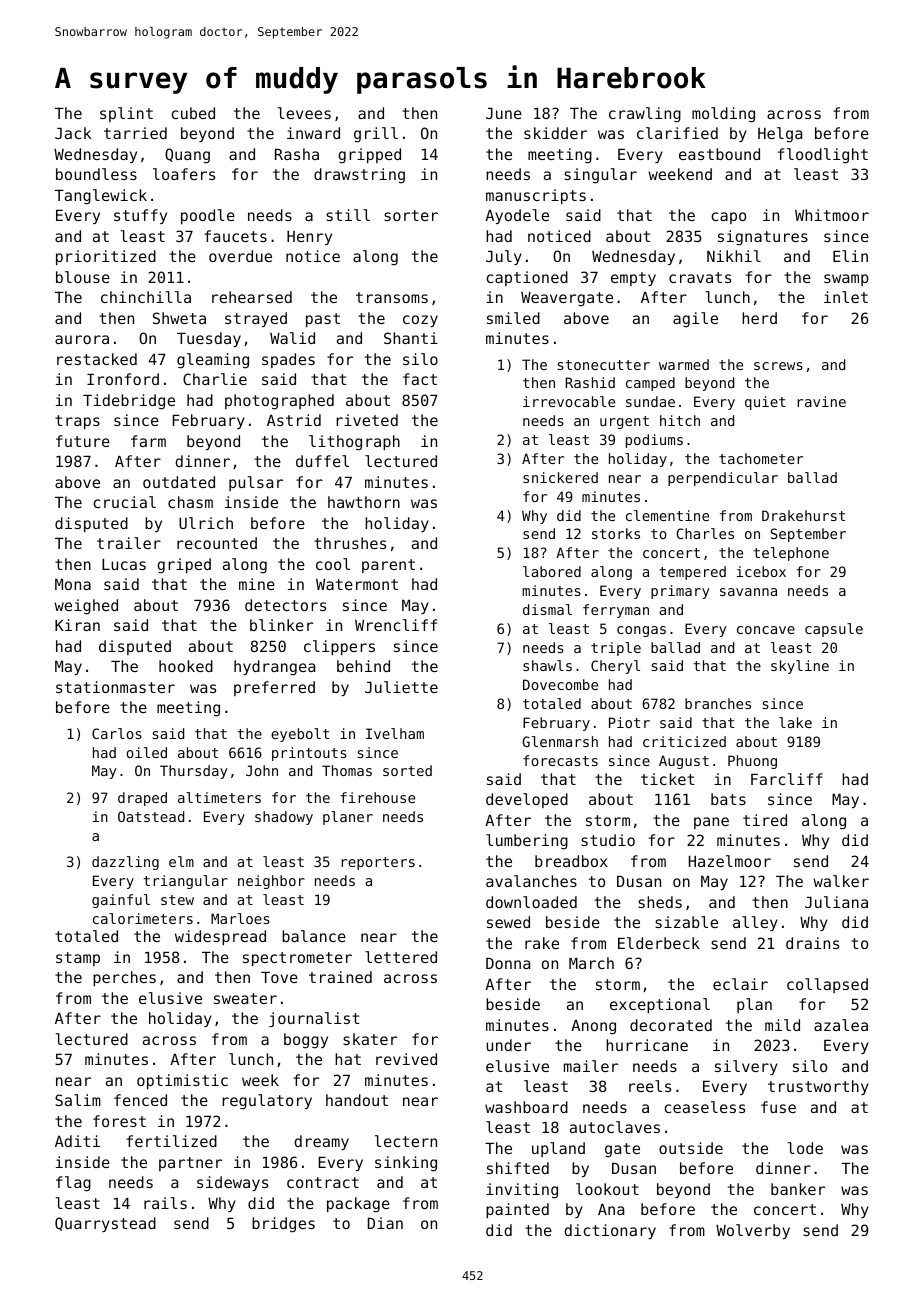 The image size is (924, 1311). Describe the element at coordinates (504, 113) in the screenshot. I see `June` at that location.
